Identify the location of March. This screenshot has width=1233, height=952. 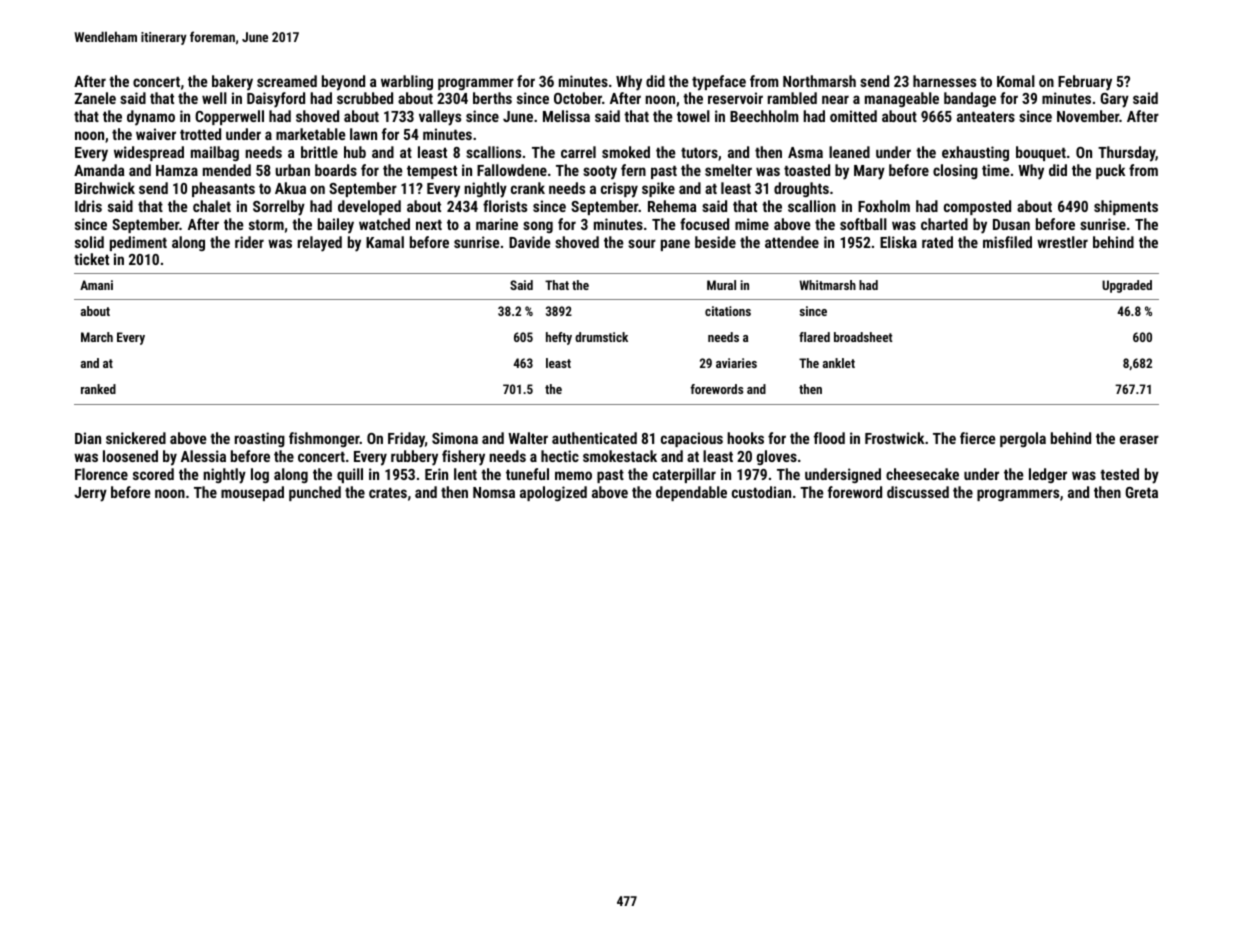
(97, 337).
